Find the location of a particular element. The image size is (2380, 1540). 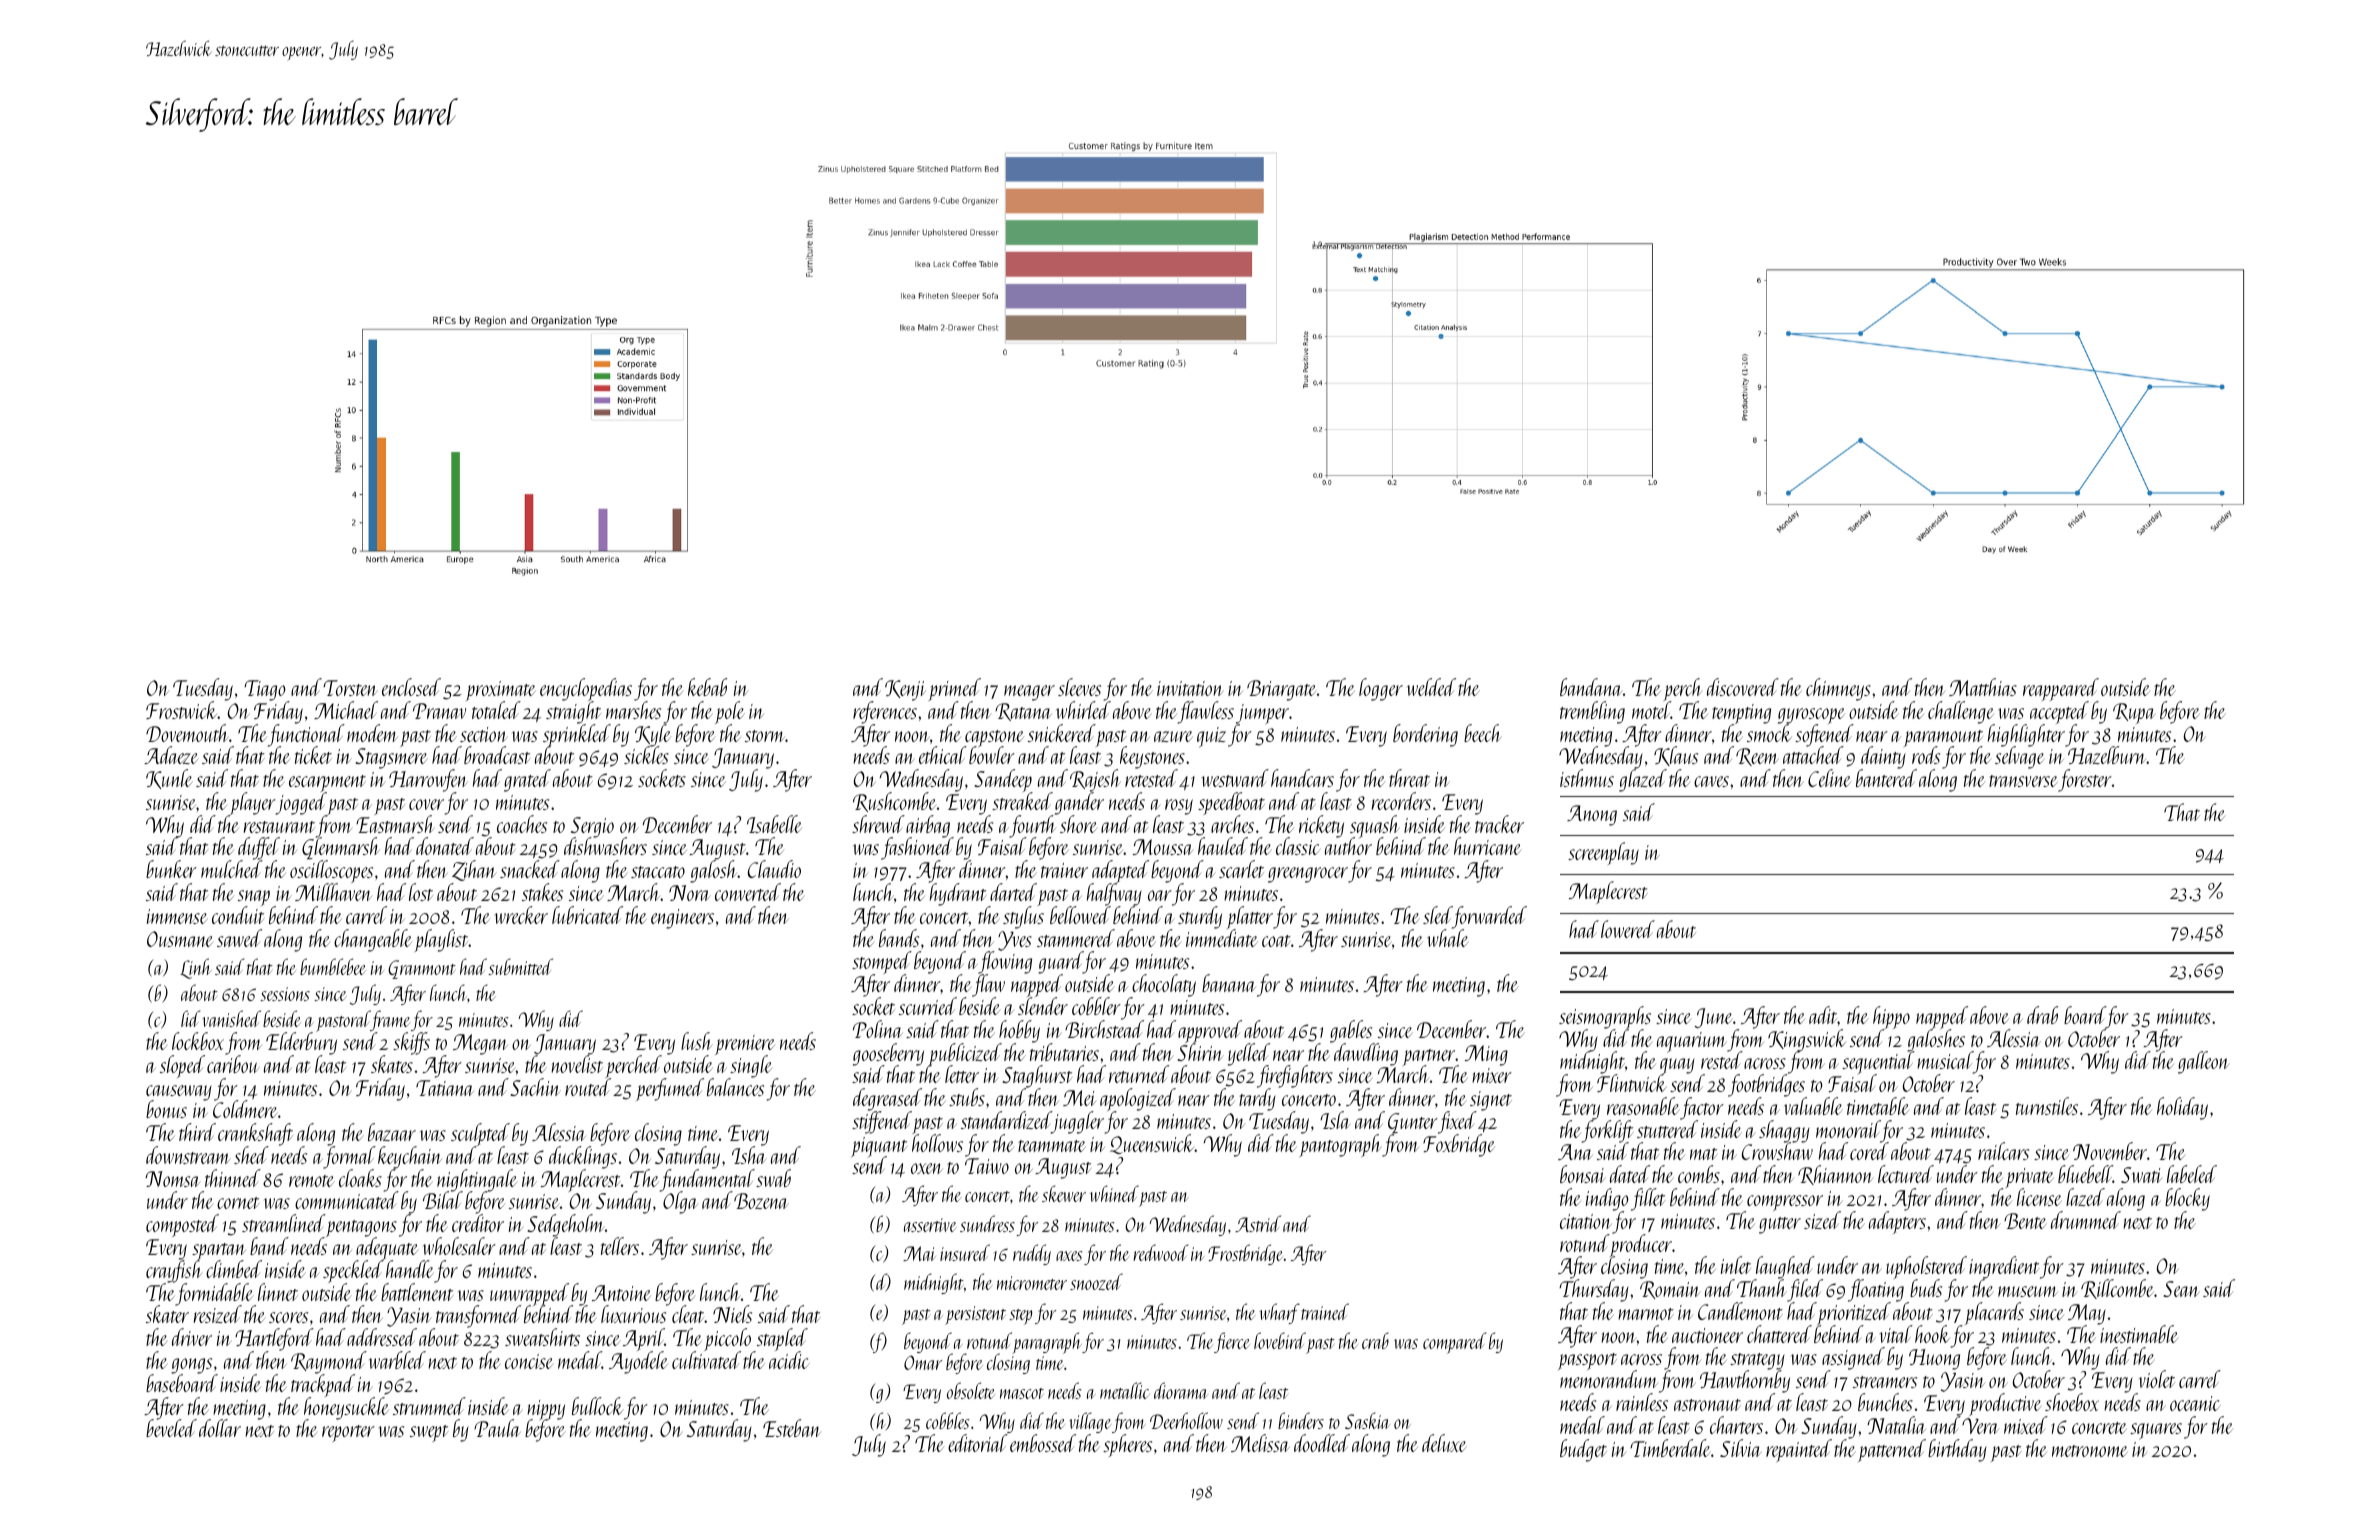

swept is located at coordinates (429, 1433).
